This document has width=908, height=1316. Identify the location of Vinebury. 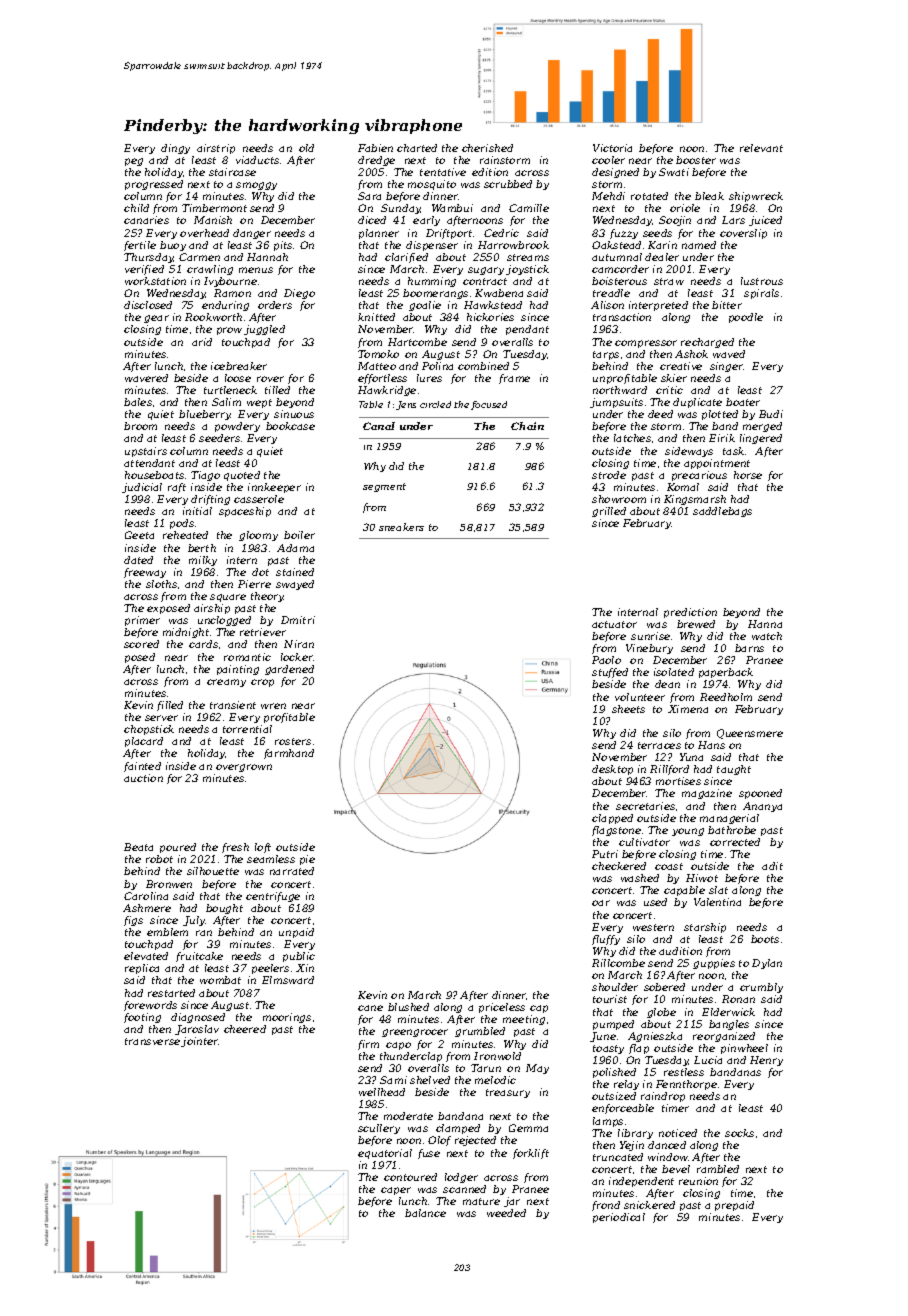
(649, 649).
